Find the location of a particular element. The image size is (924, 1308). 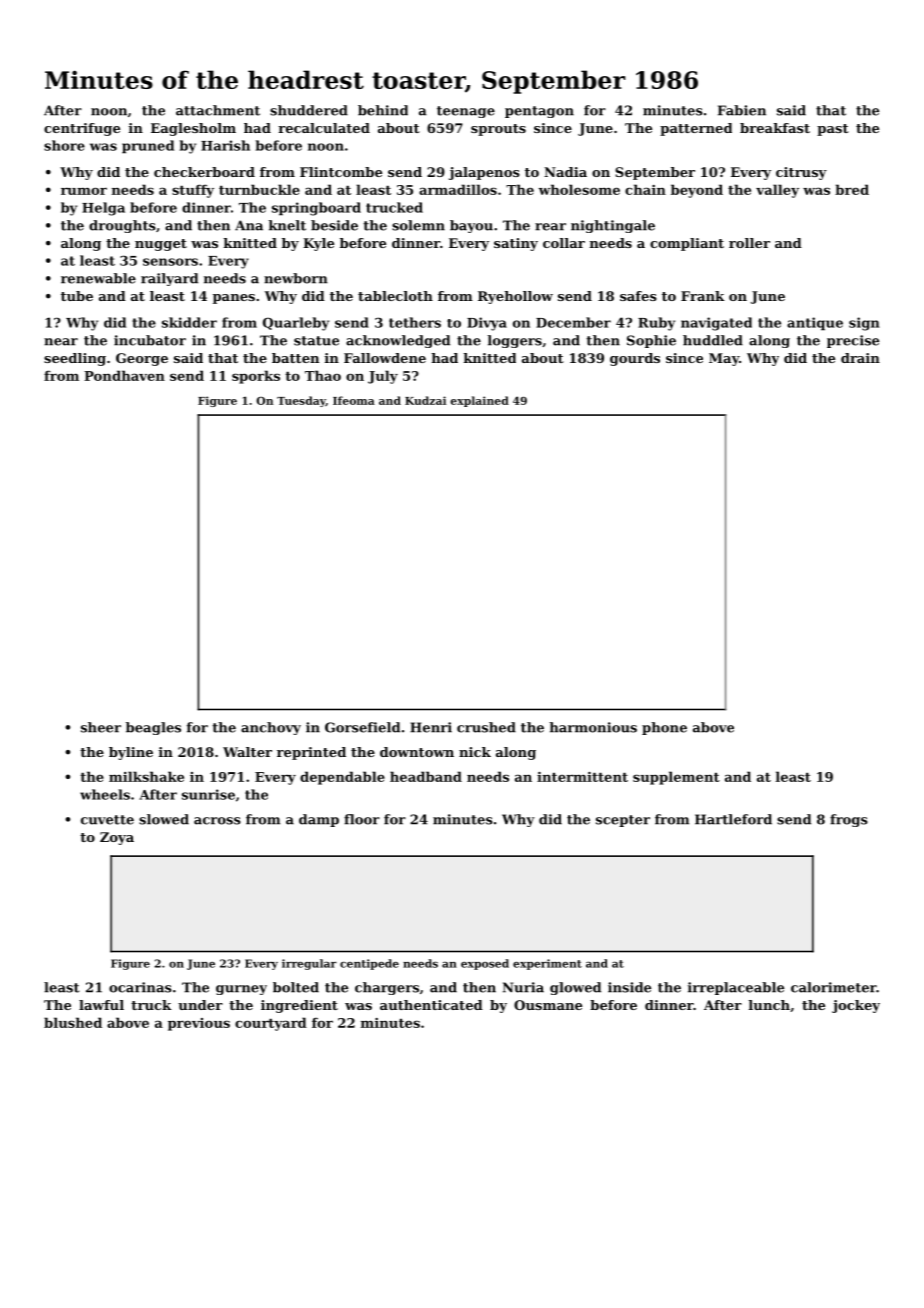

Harish is located at coordinates (225, 145).
